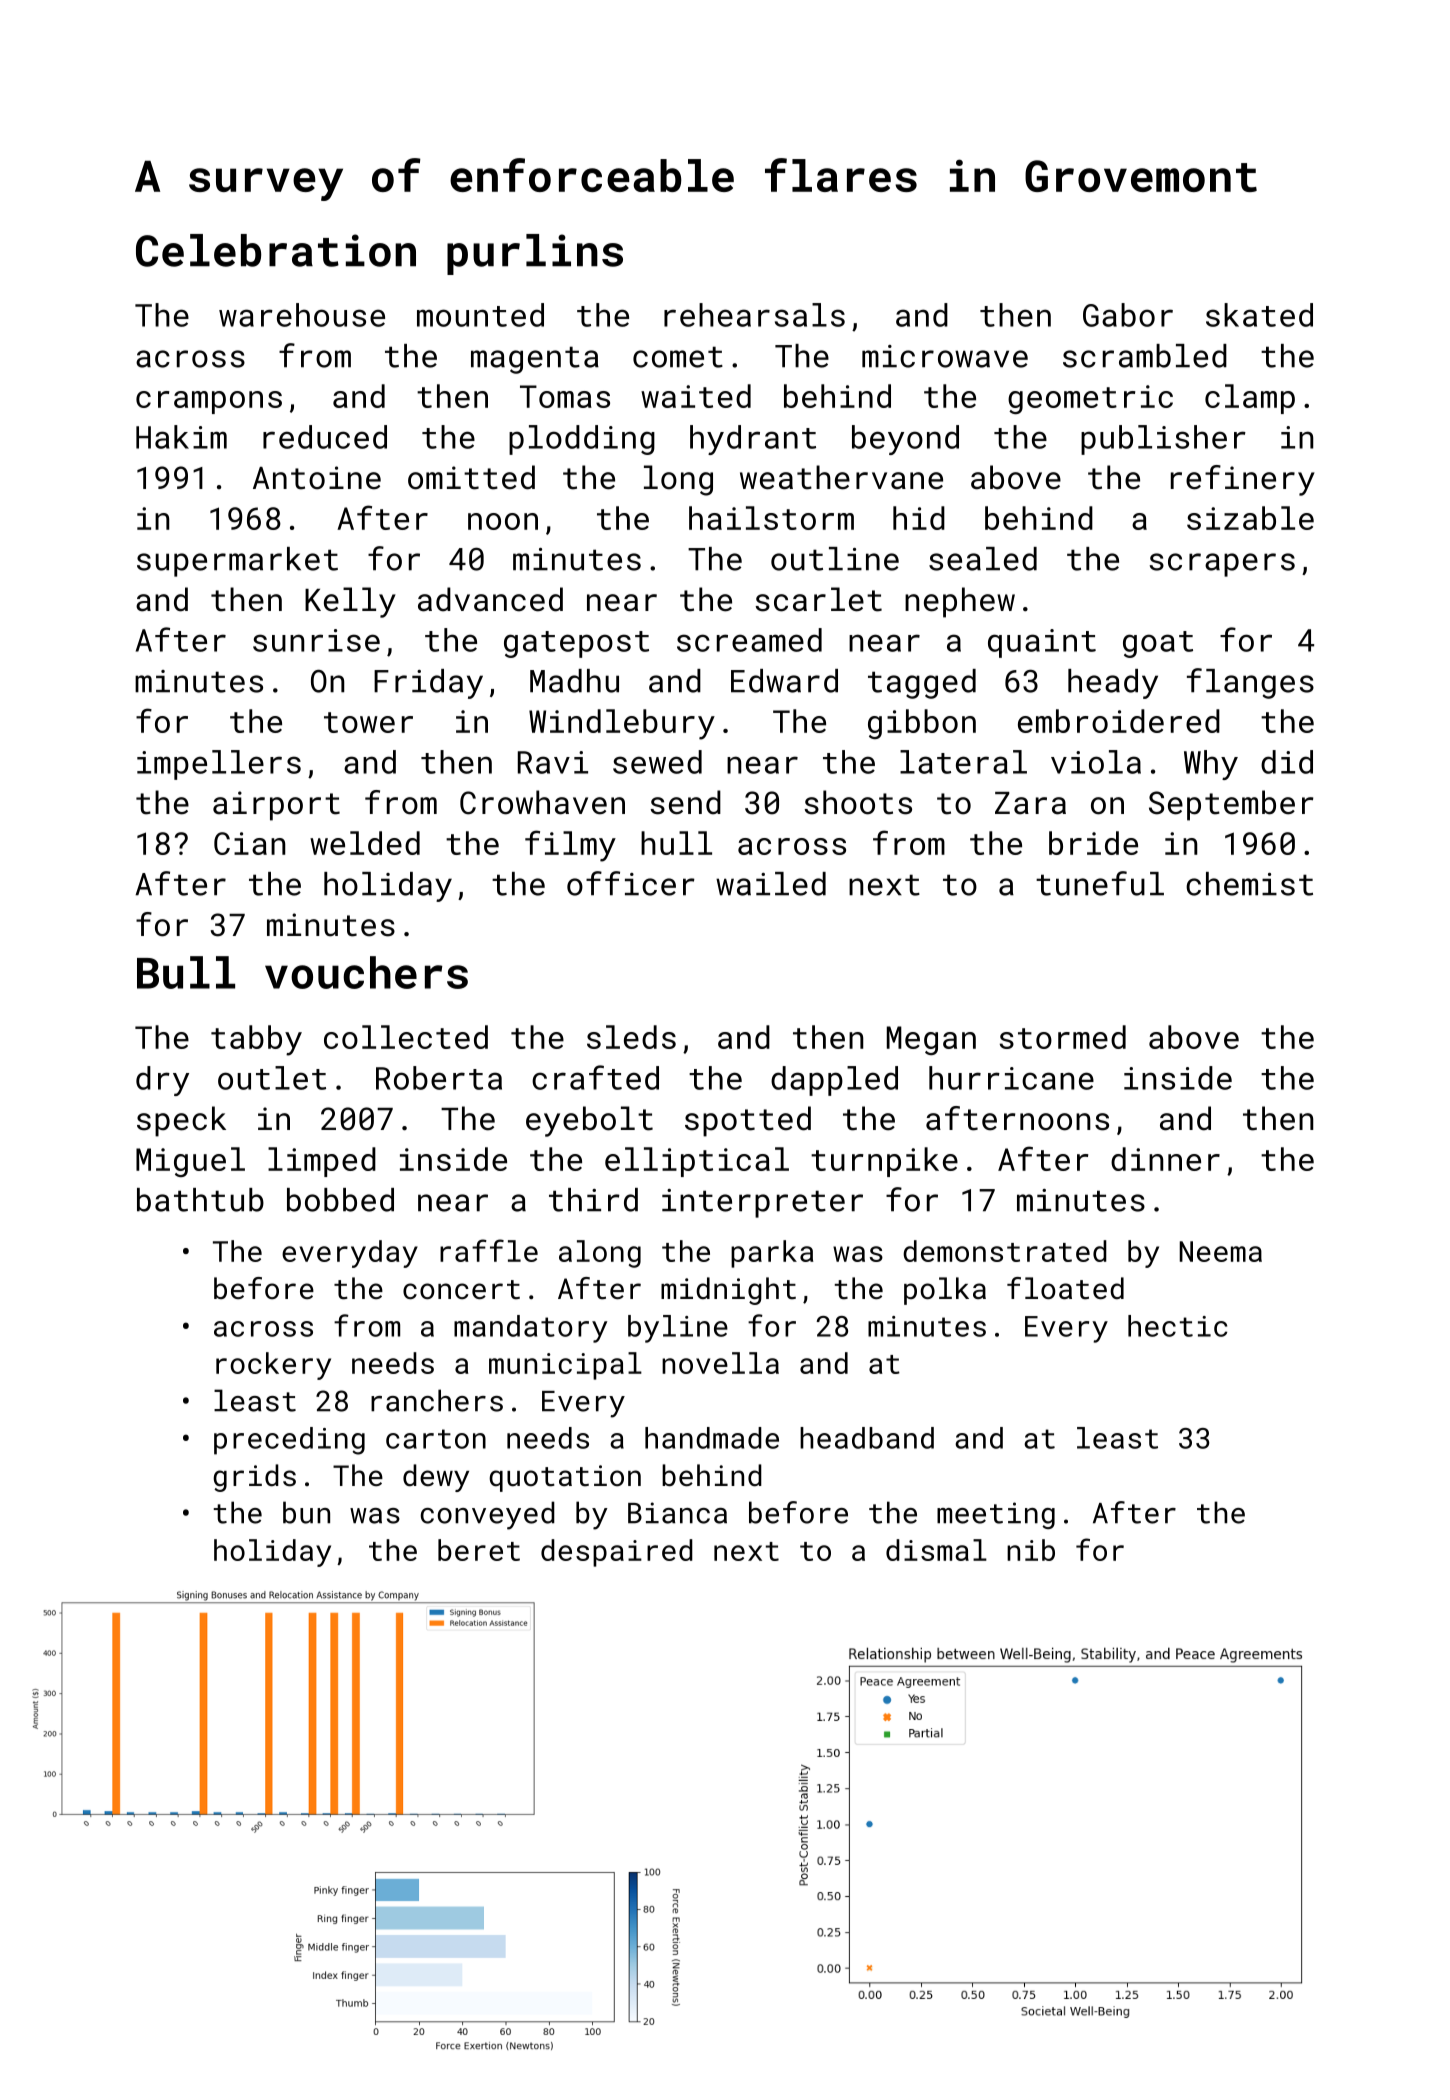 The height and width of the screenshot is (2100, 1450). I want to click on Bull, so click(186, 972).
